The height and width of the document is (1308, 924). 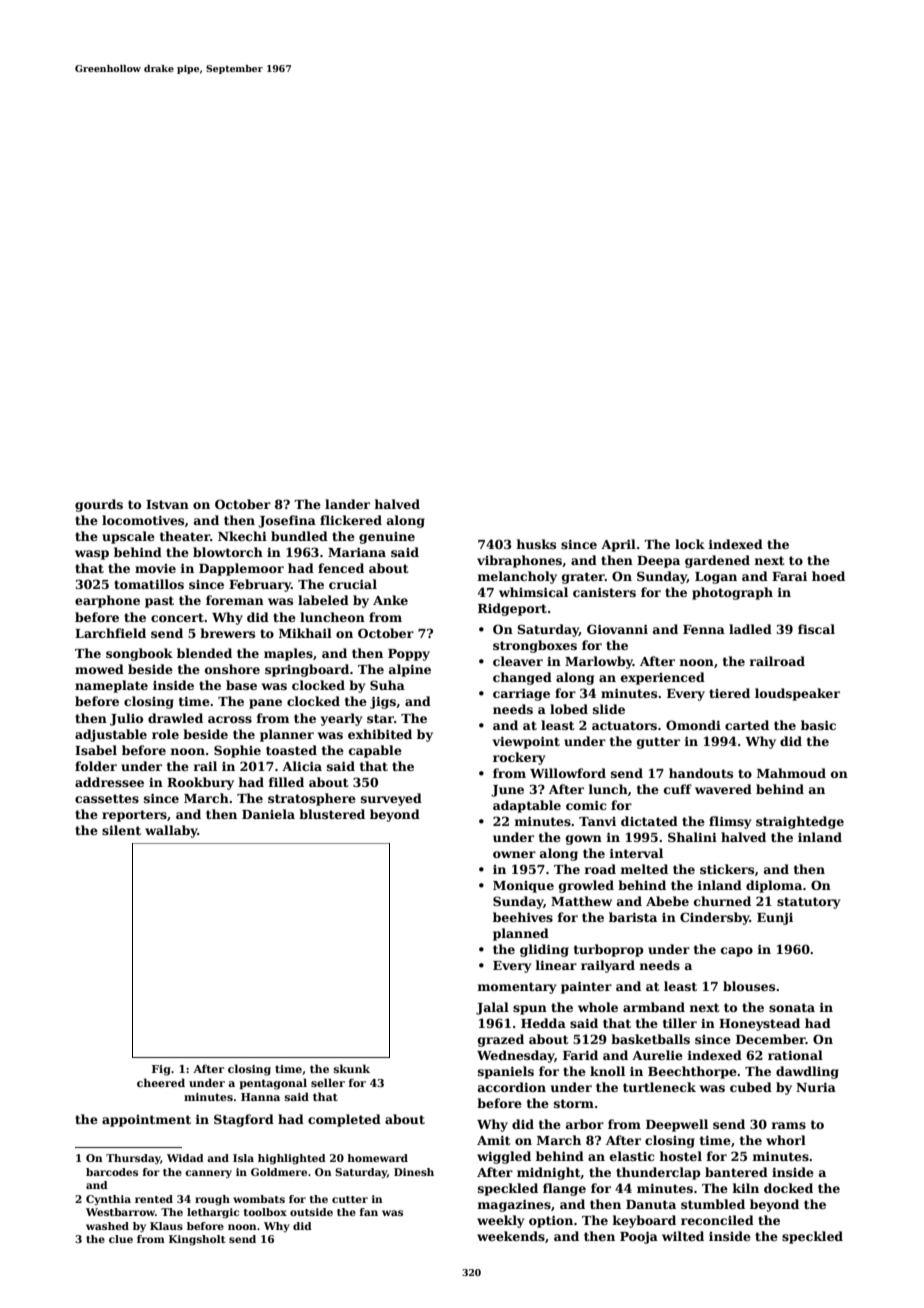 I want to click on loudspeaker, so click(x=797, y=694).
